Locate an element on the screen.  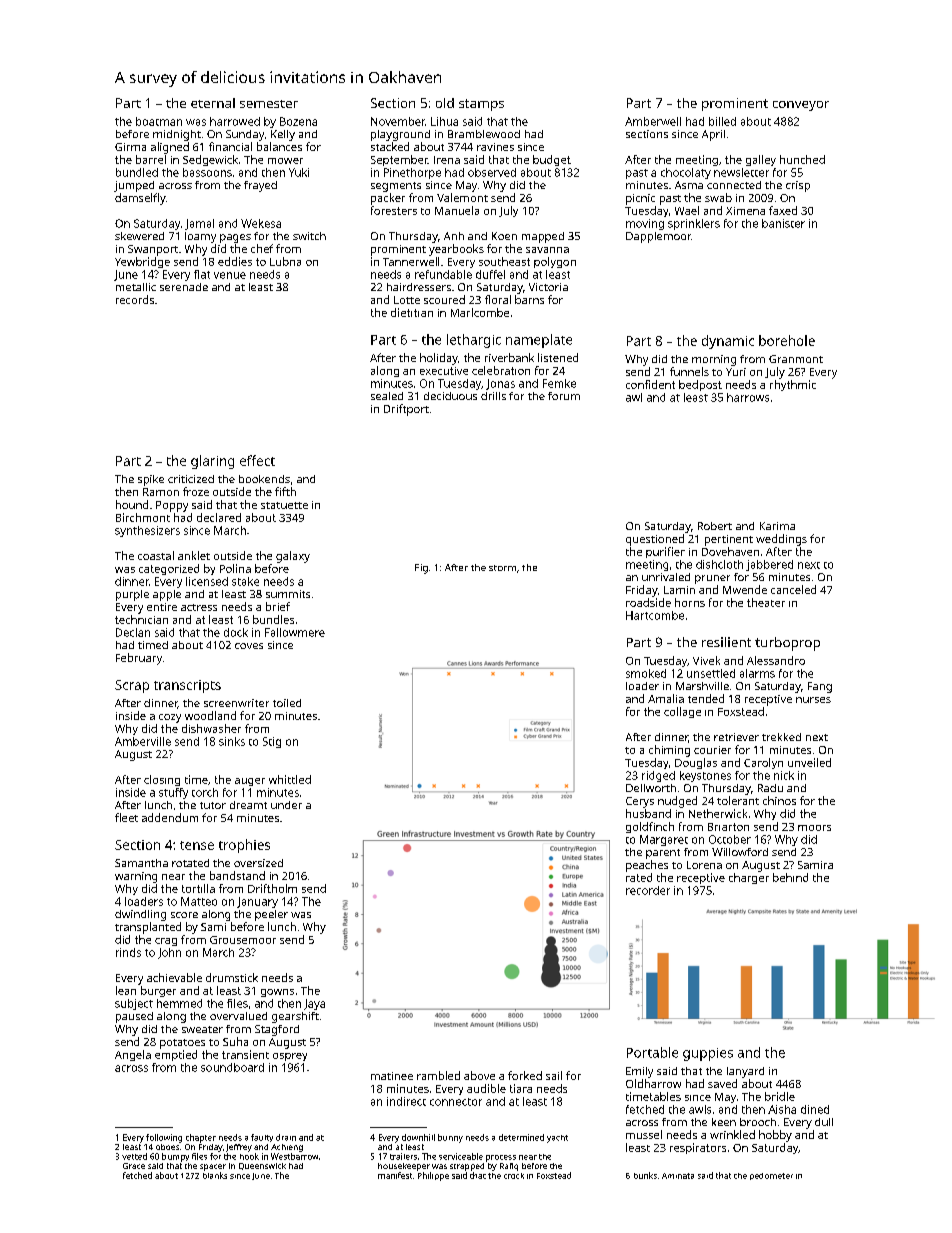
Fang is located at coordinates (820, 687).
